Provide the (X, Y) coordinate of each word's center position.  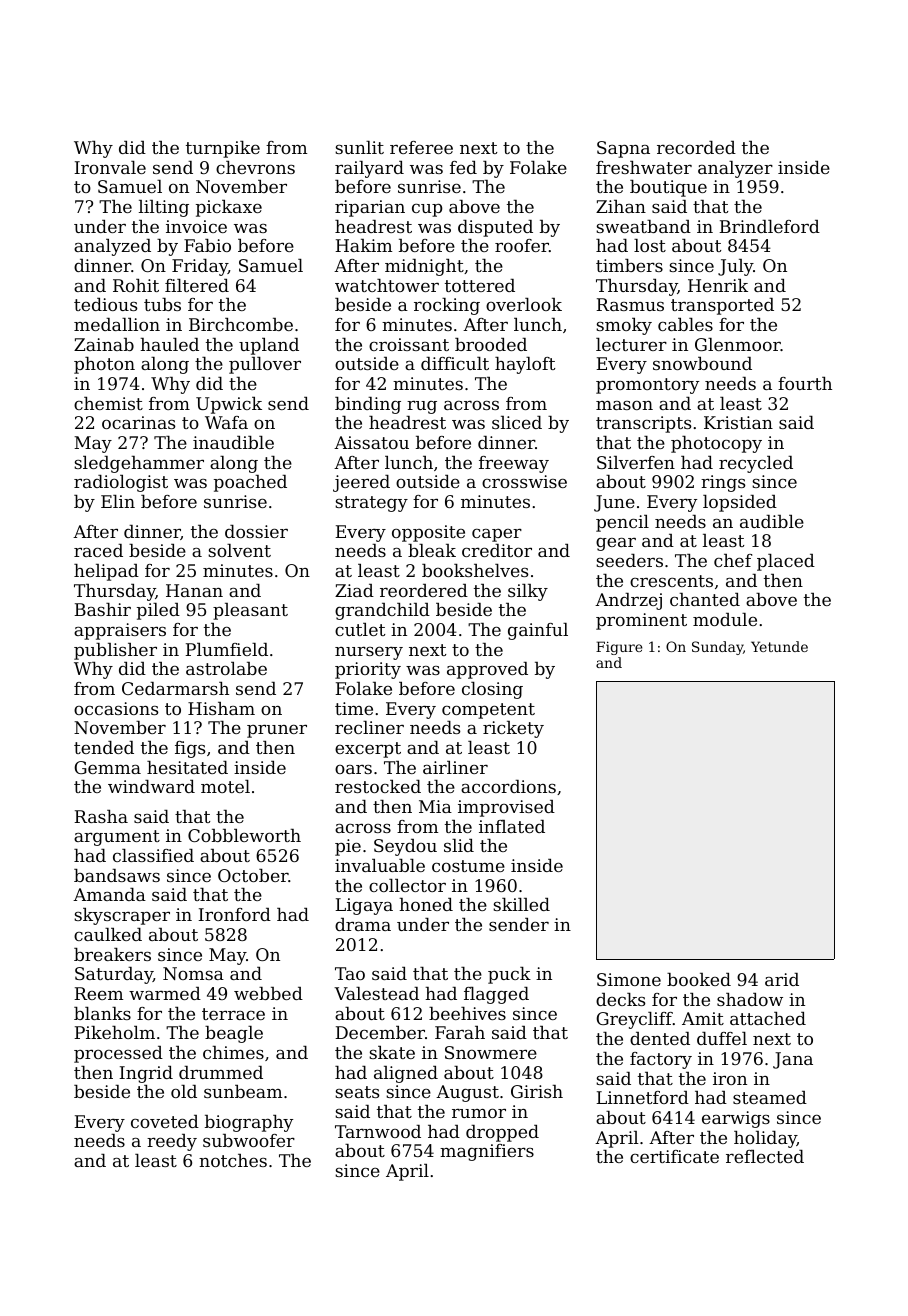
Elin (118, 501)
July (735, 267)
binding (368, 405)
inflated (512, 826)
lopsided (740, 503)
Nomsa (193, 973)
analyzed (112, 247)
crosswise (524, 481)
